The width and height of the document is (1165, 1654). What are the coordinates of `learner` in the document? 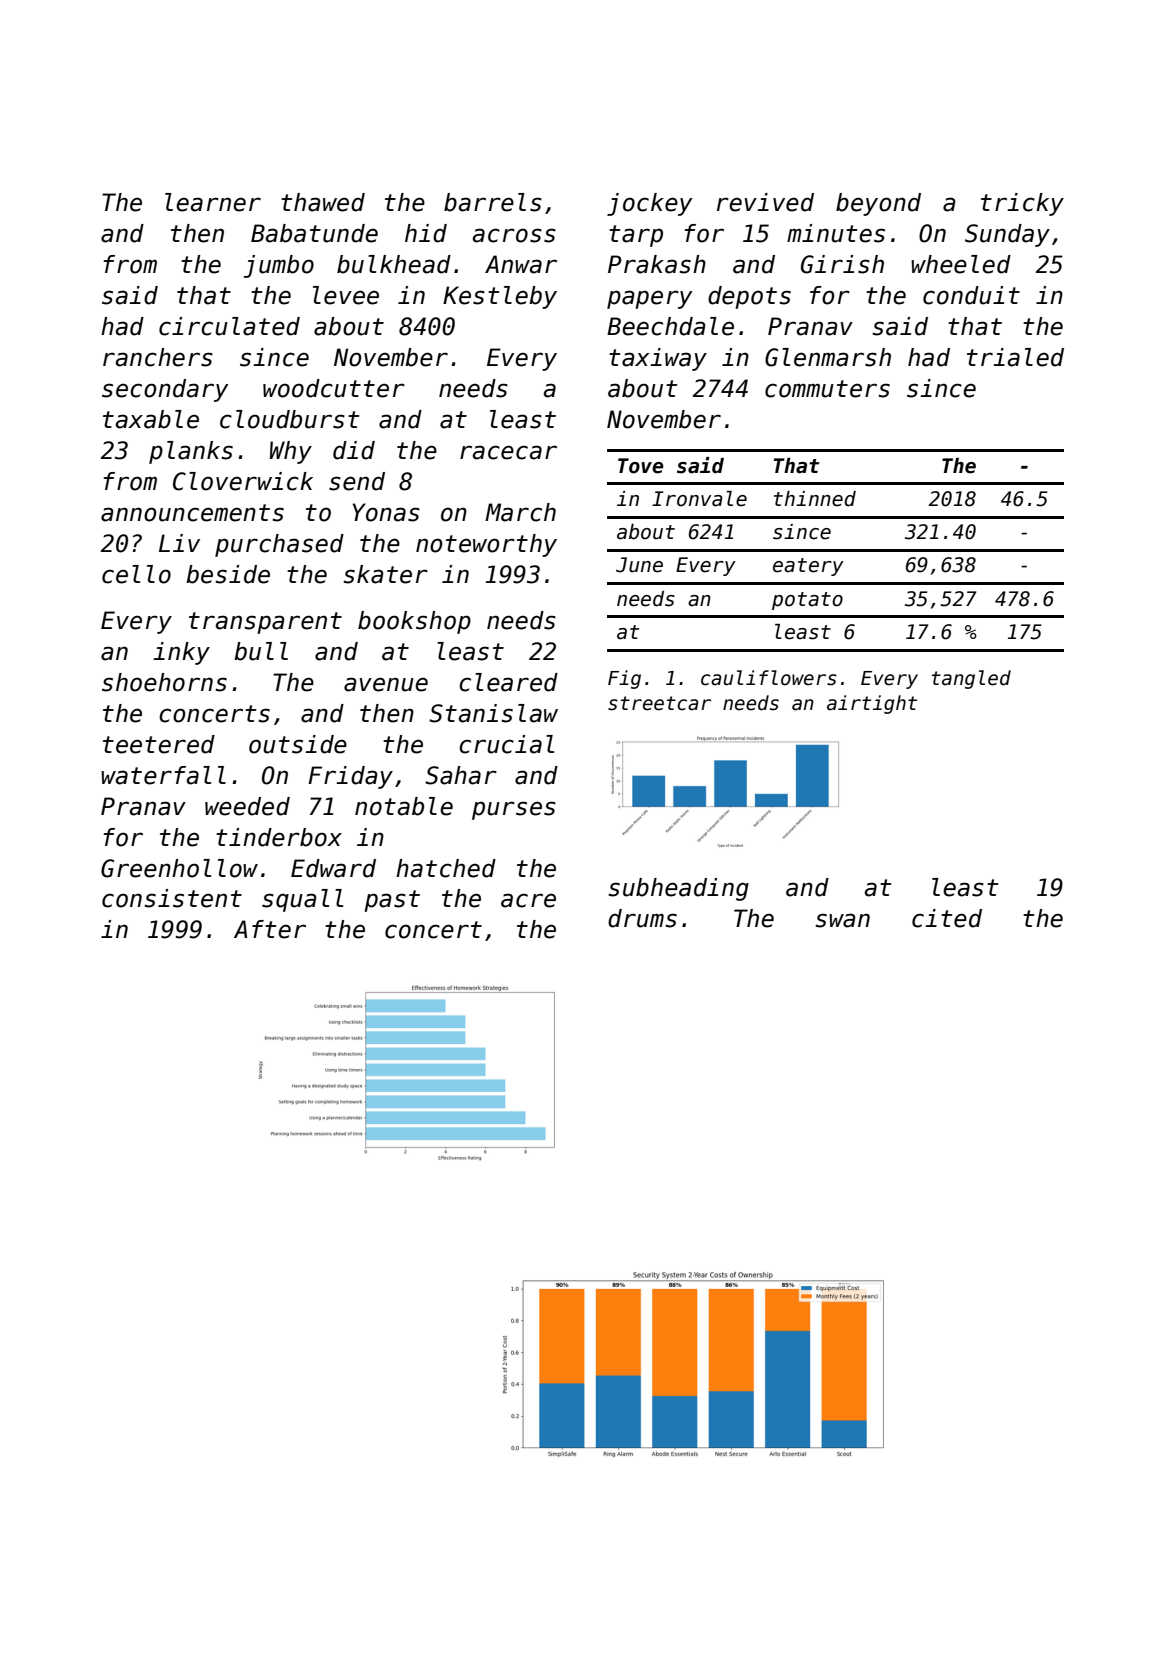 It's located at (213, 202).
